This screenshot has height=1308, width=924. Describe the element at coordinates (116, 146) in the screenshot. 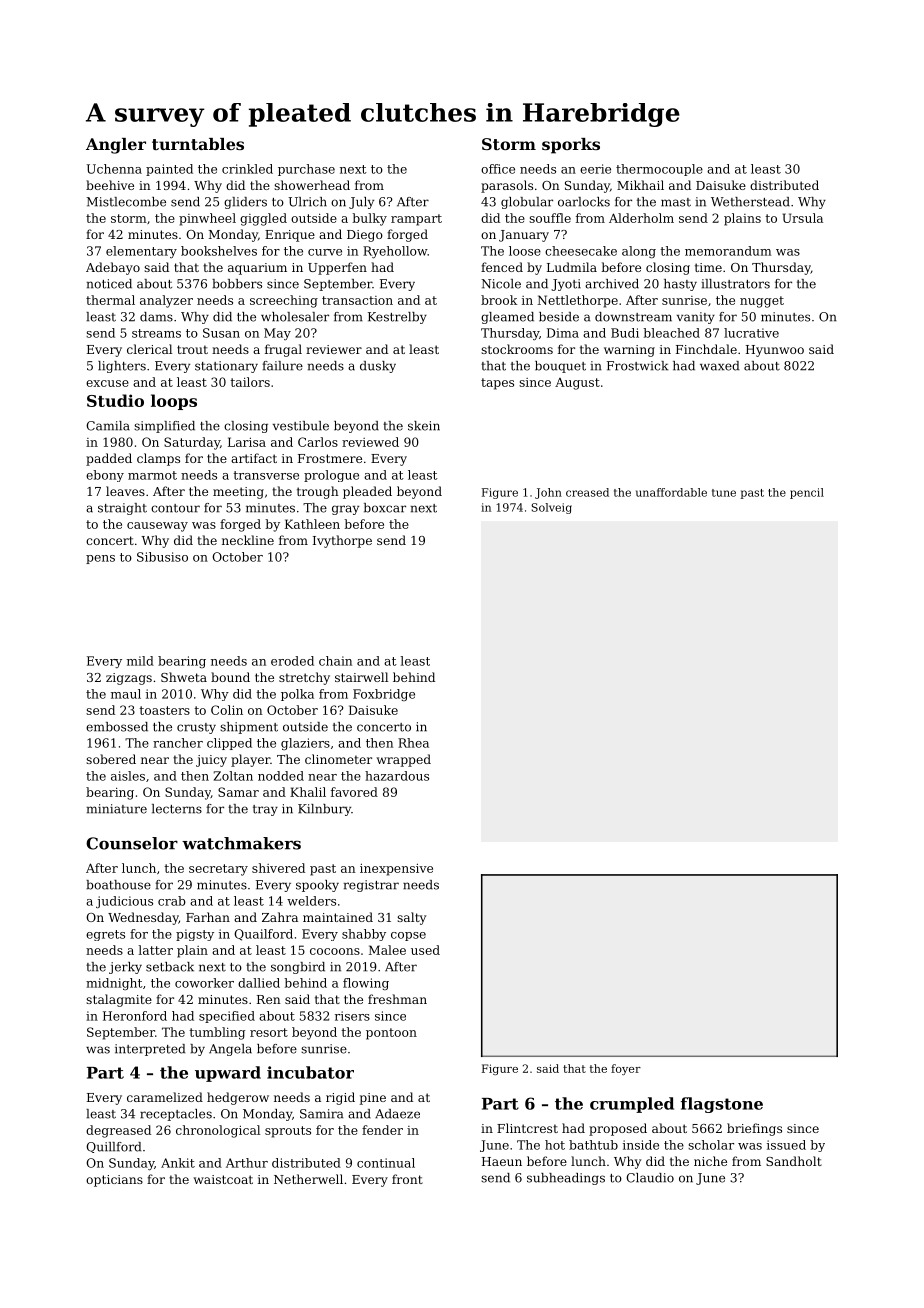

I see `Angler` at that location.
